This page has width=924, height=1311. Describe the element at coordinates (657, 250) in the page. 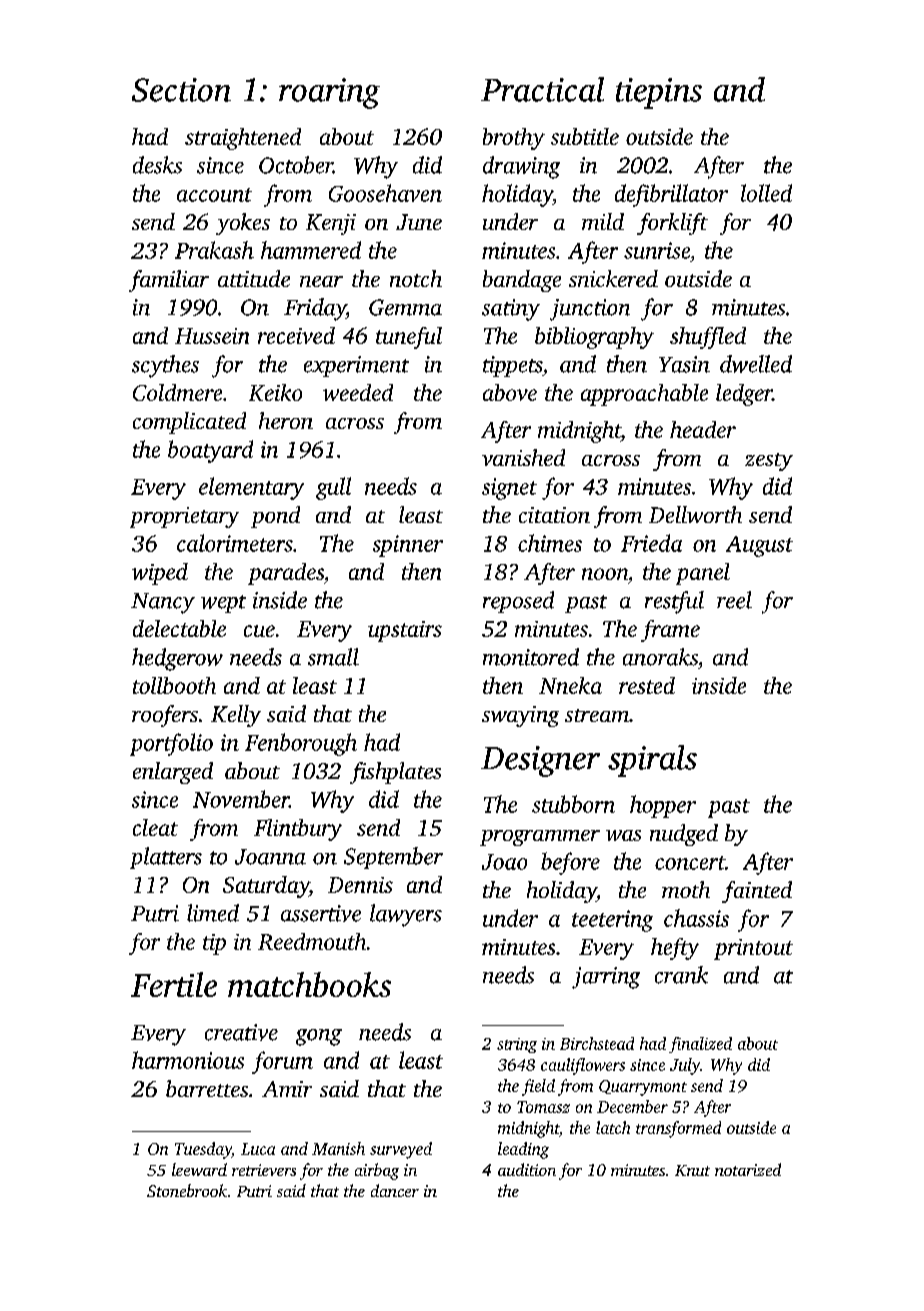

I see `sunrise` at that location.
